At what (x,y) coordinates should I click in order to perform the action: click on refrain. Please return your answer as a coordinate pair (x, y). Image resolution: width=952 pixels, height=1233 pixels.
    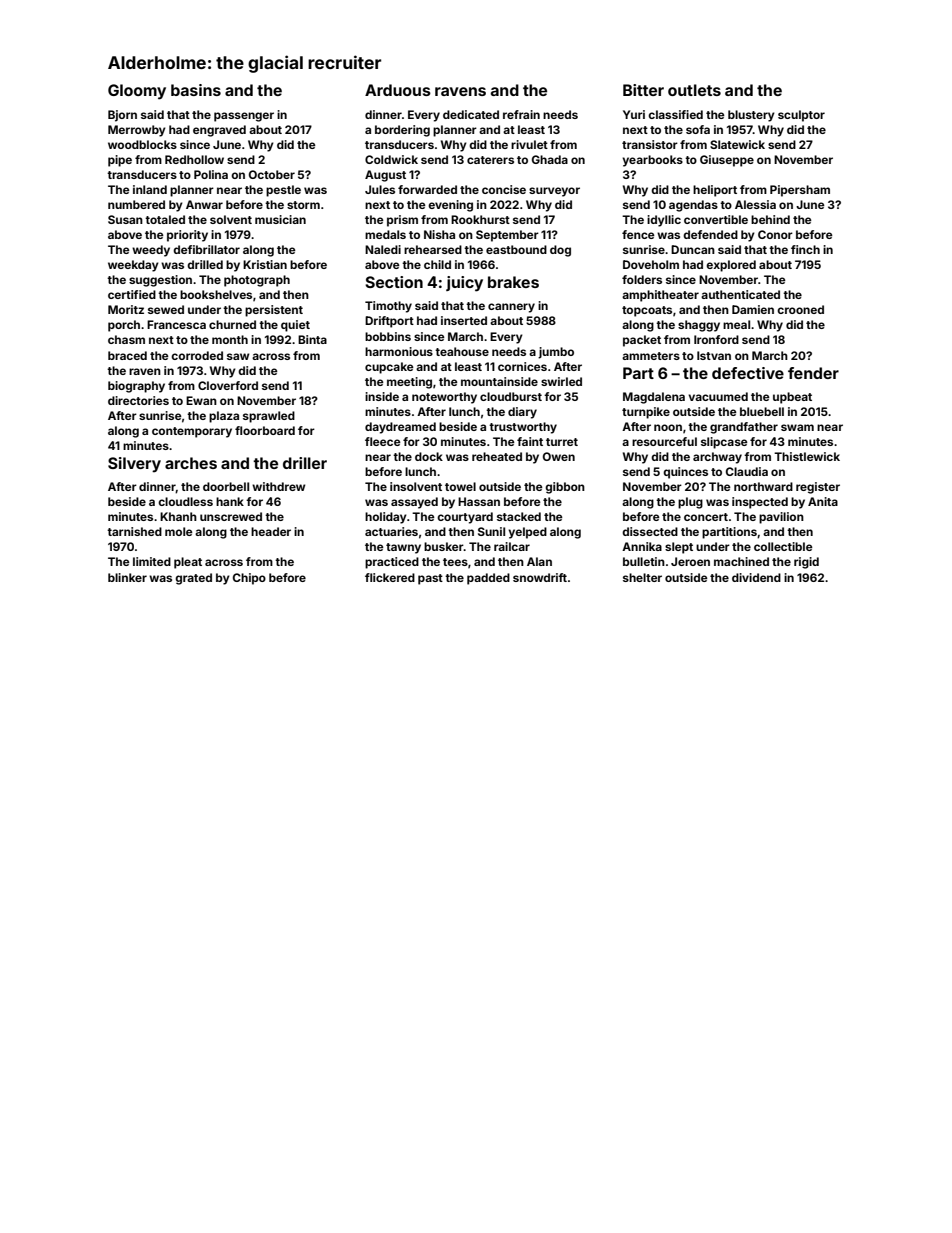
    Looking at the image, I should click on (521, 114).
